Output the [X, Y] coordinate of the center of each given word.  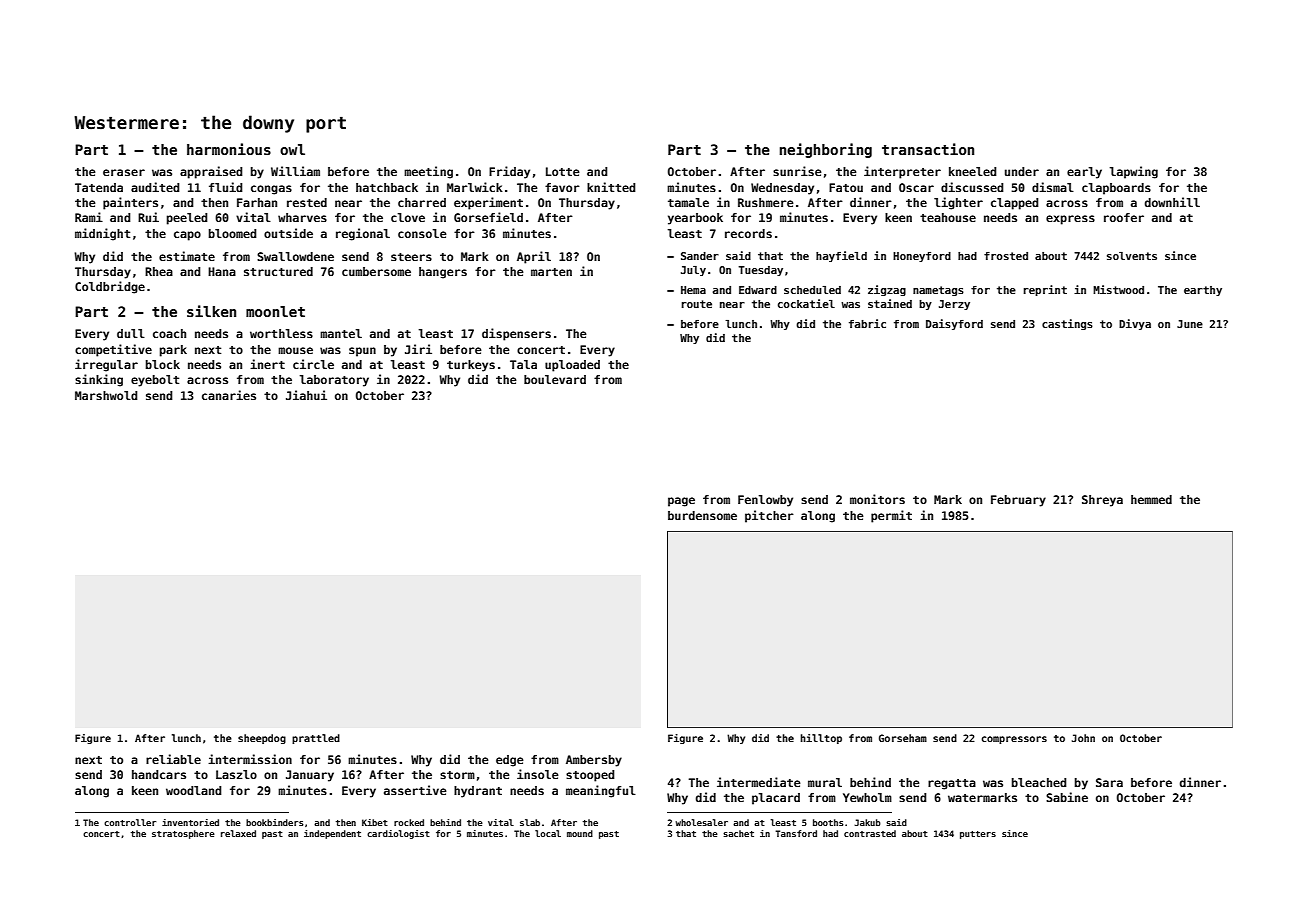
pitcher [769, 516]
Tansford [796, 833]
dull [131, 333]
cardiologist [398, 834]
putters [978, 835]
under [1022, 171]
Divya [1135, 324]
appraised [211, 172]
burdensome [702, 515]
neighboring [826, 150]
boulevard [555, 379]
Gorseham [903, 738]
